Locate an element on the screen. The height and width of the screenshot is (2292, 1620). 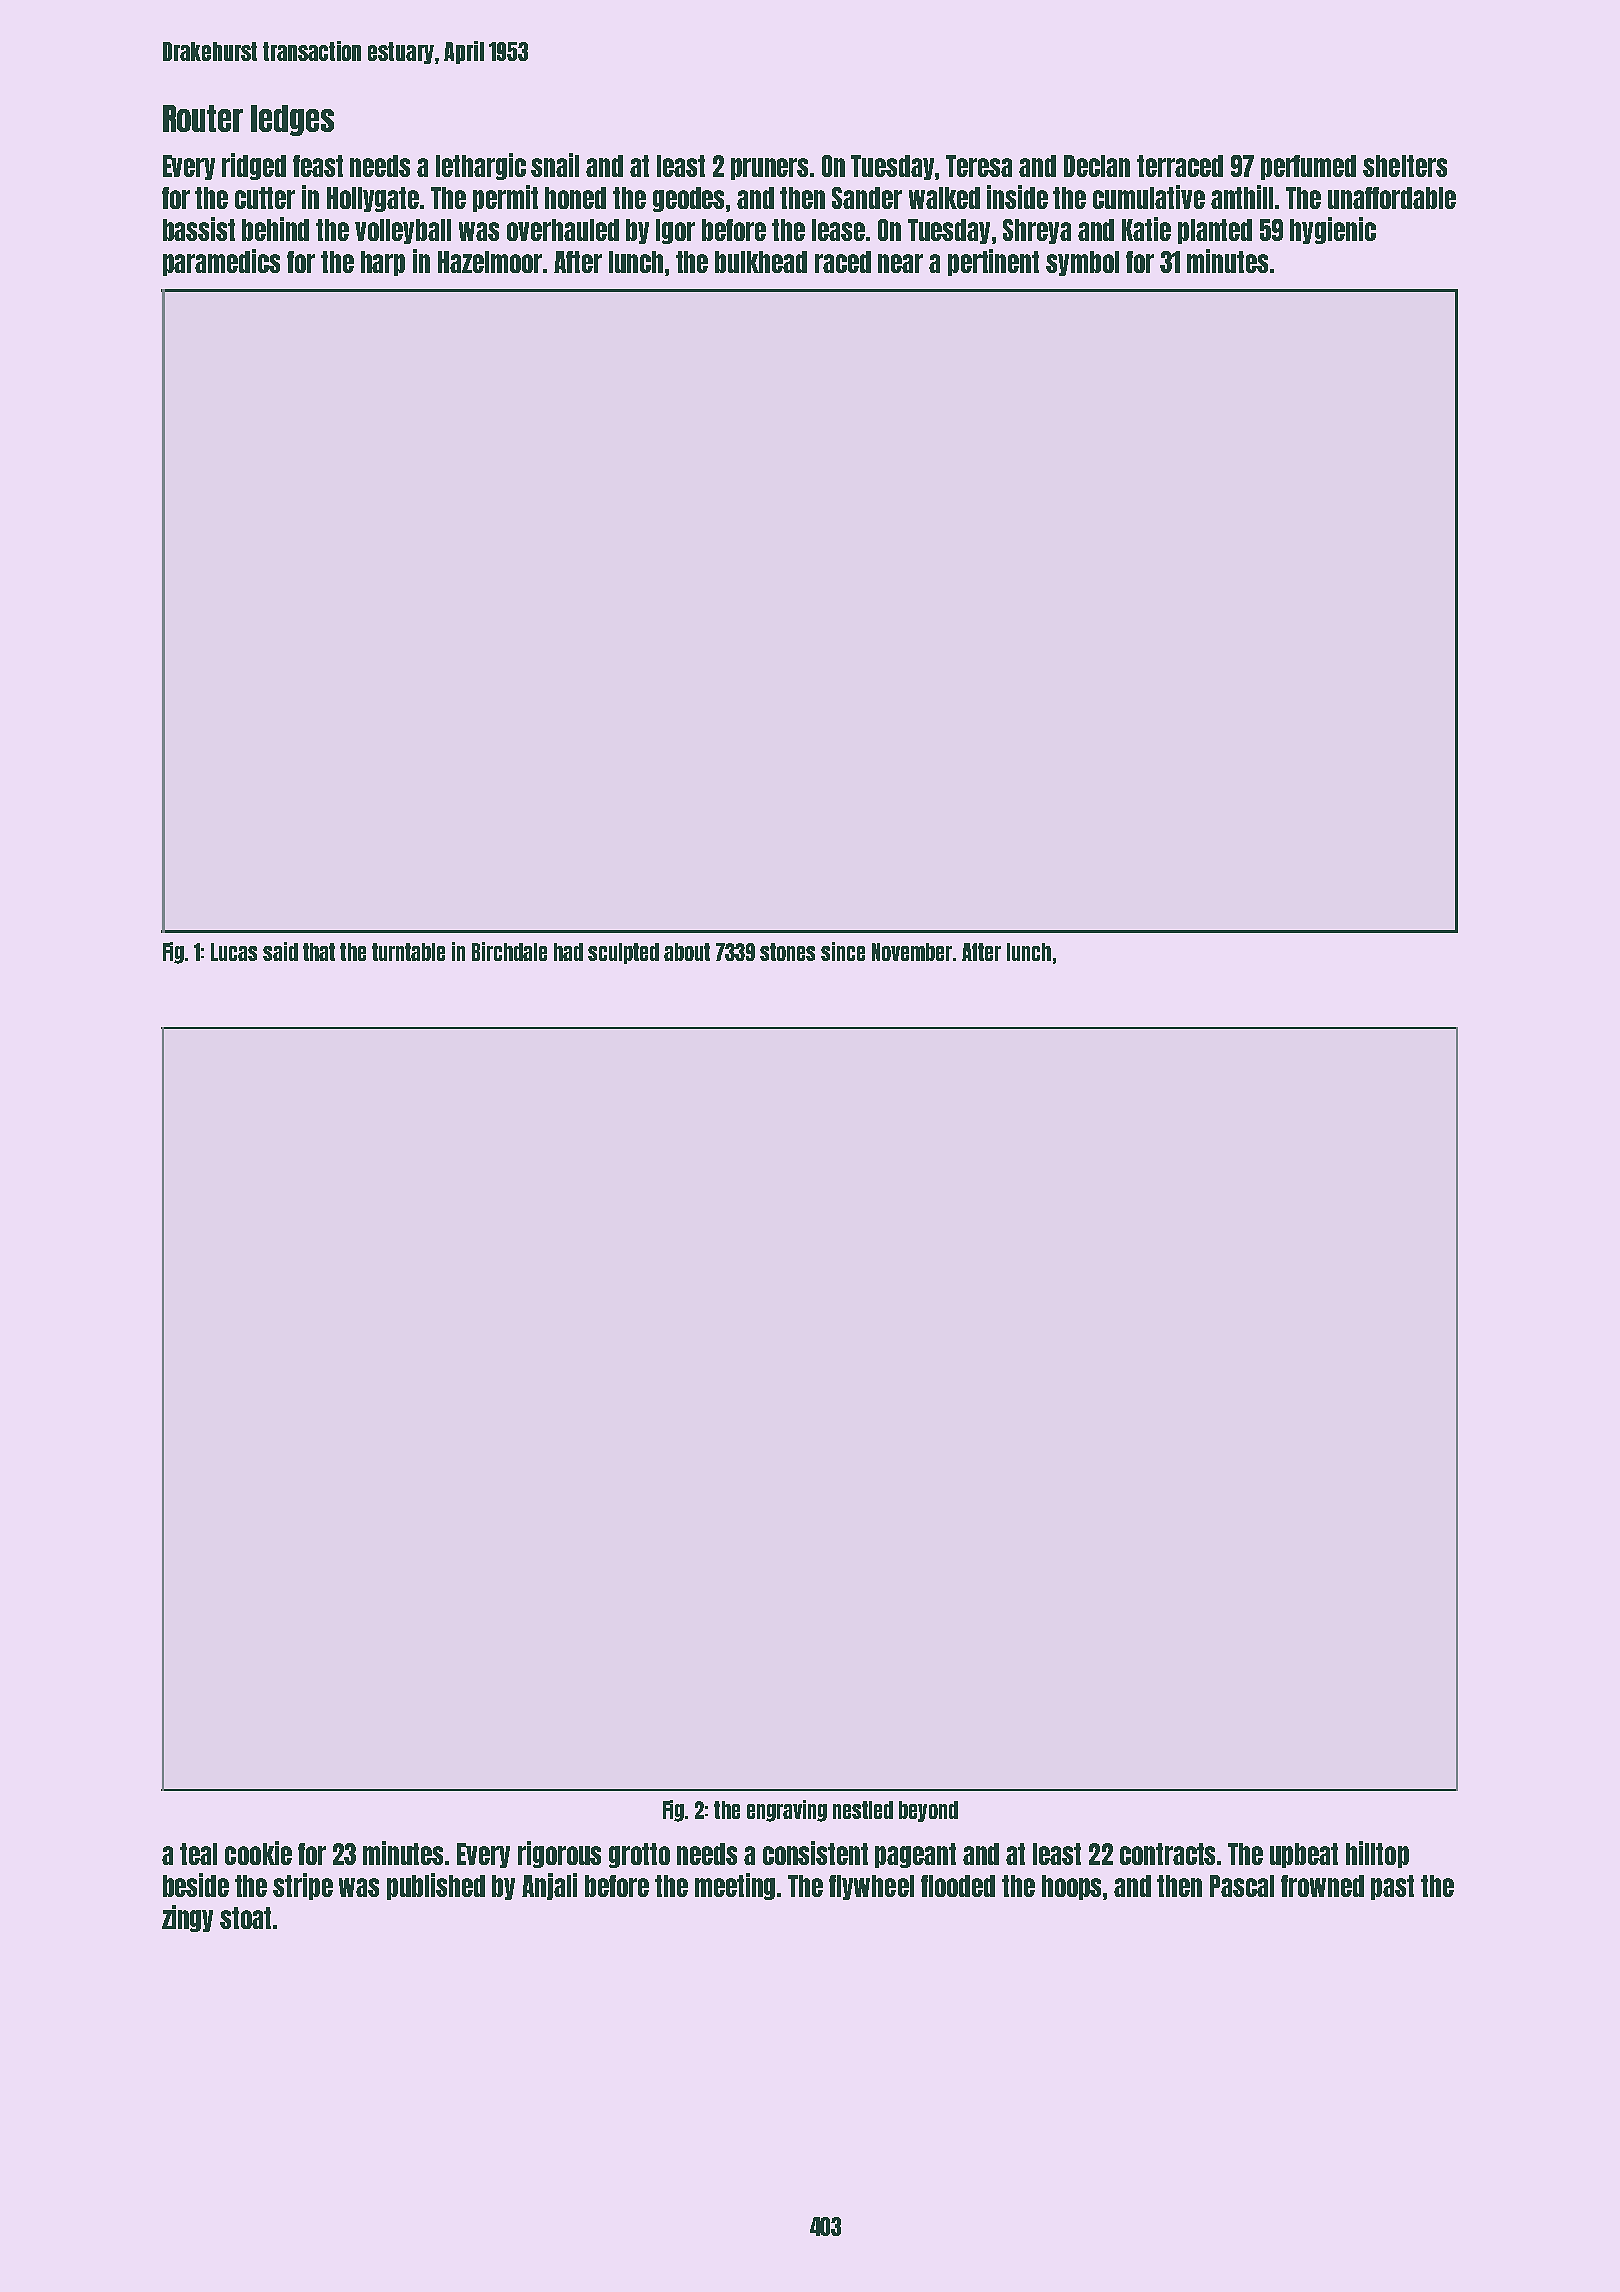
November is located at coordinates (912, 952).
